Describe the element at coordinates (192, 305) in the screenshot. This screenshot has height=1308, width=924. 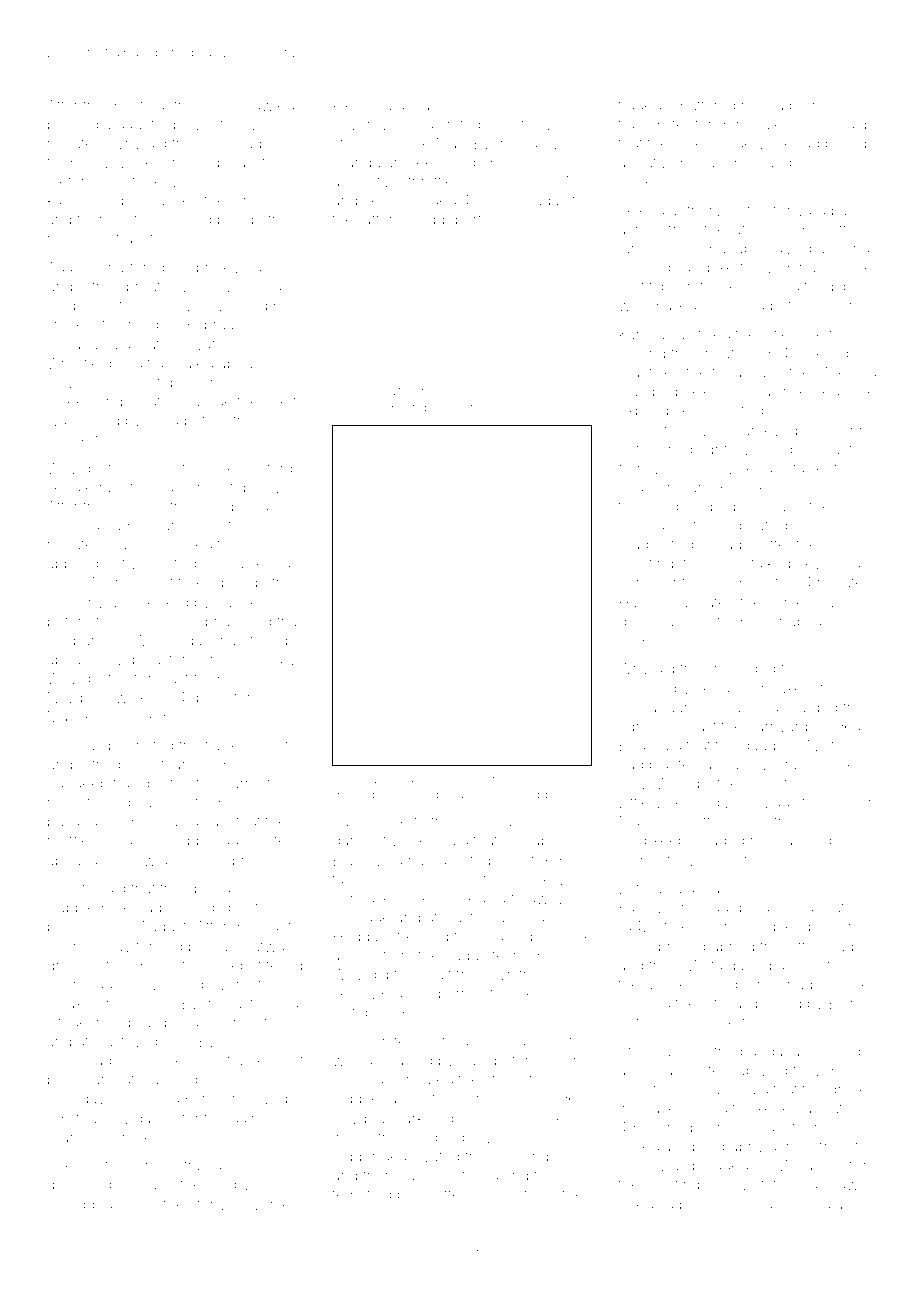
I see `Crowshaw` at that location.
